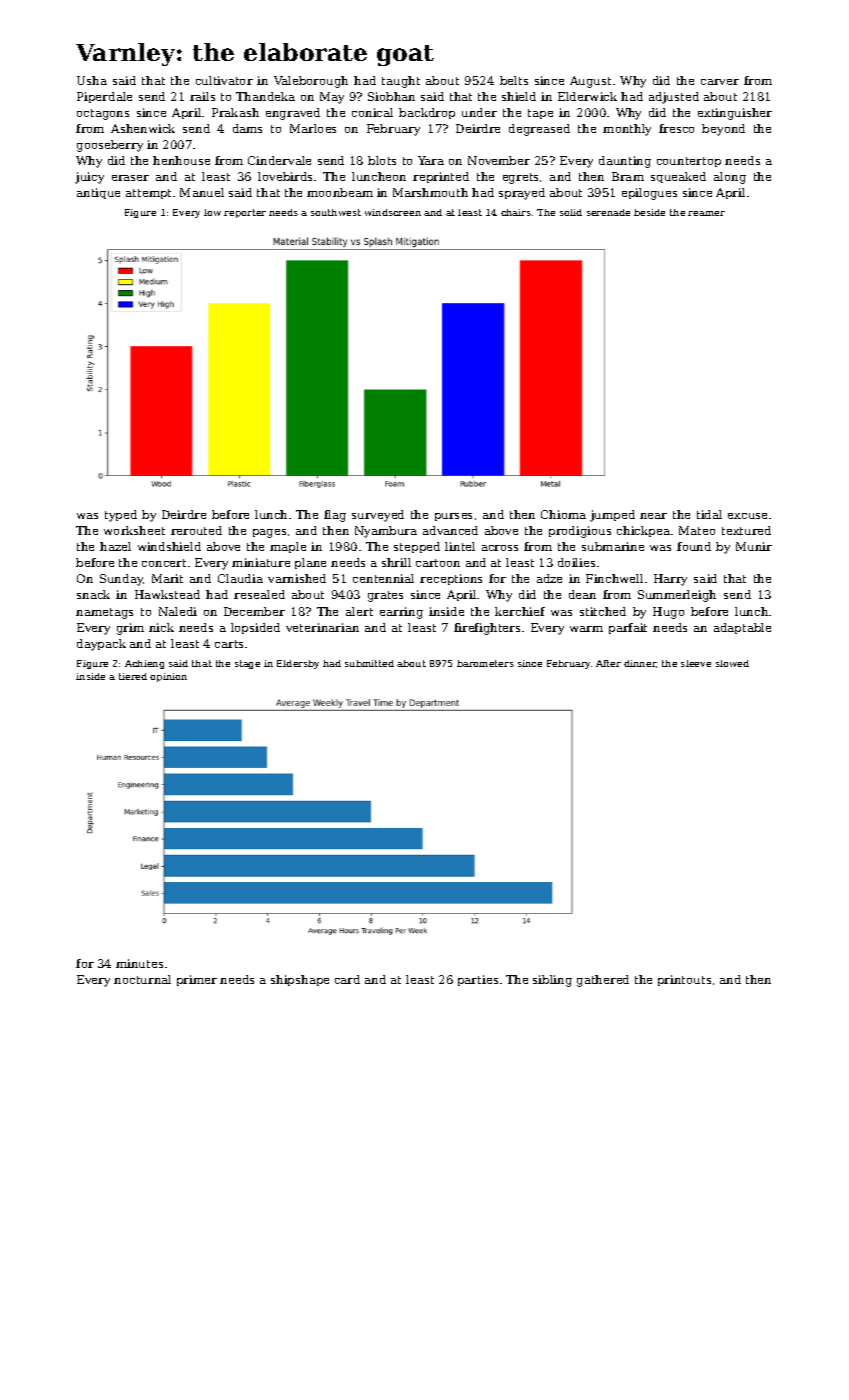 The height and width of the image is (1400, 849). What do you see at coordinates (347, 979) in the image?
I see `card` at bounding box center [347, 979].
